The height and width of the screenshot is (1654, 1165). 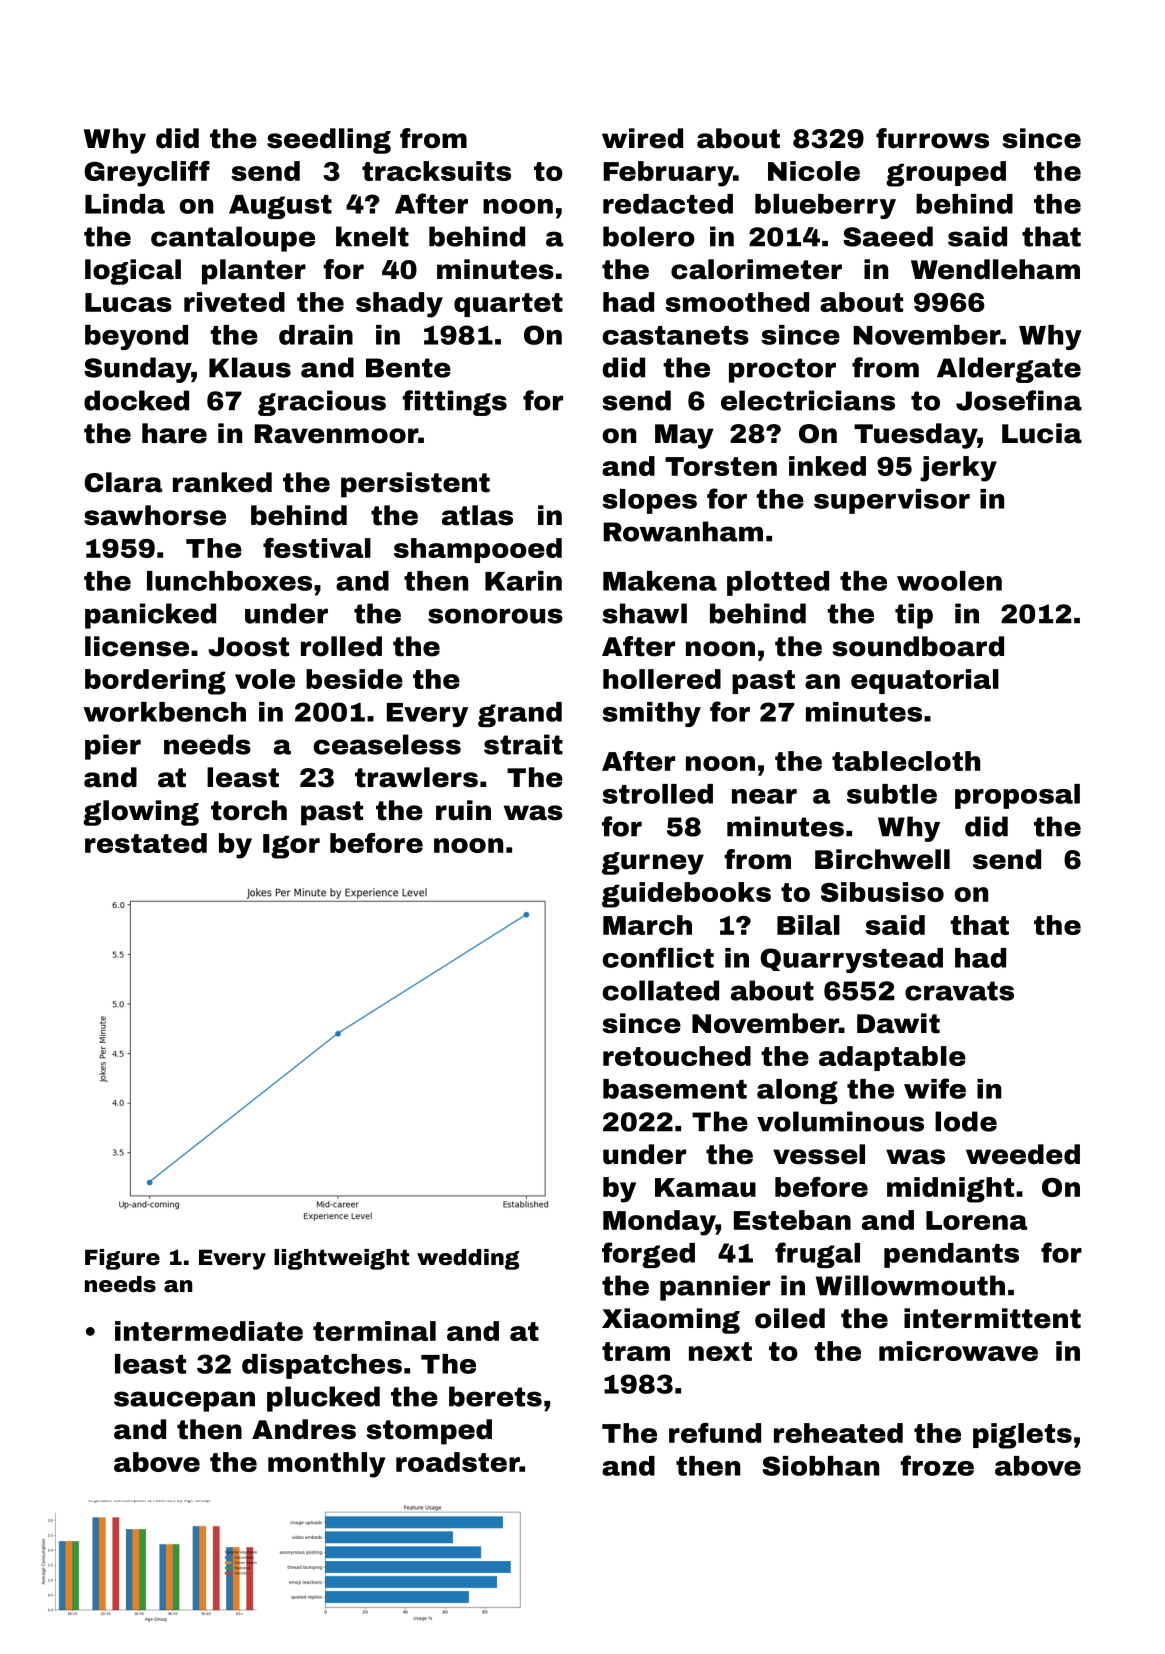 I want to click on furrows, so click(x=932, y=138).
